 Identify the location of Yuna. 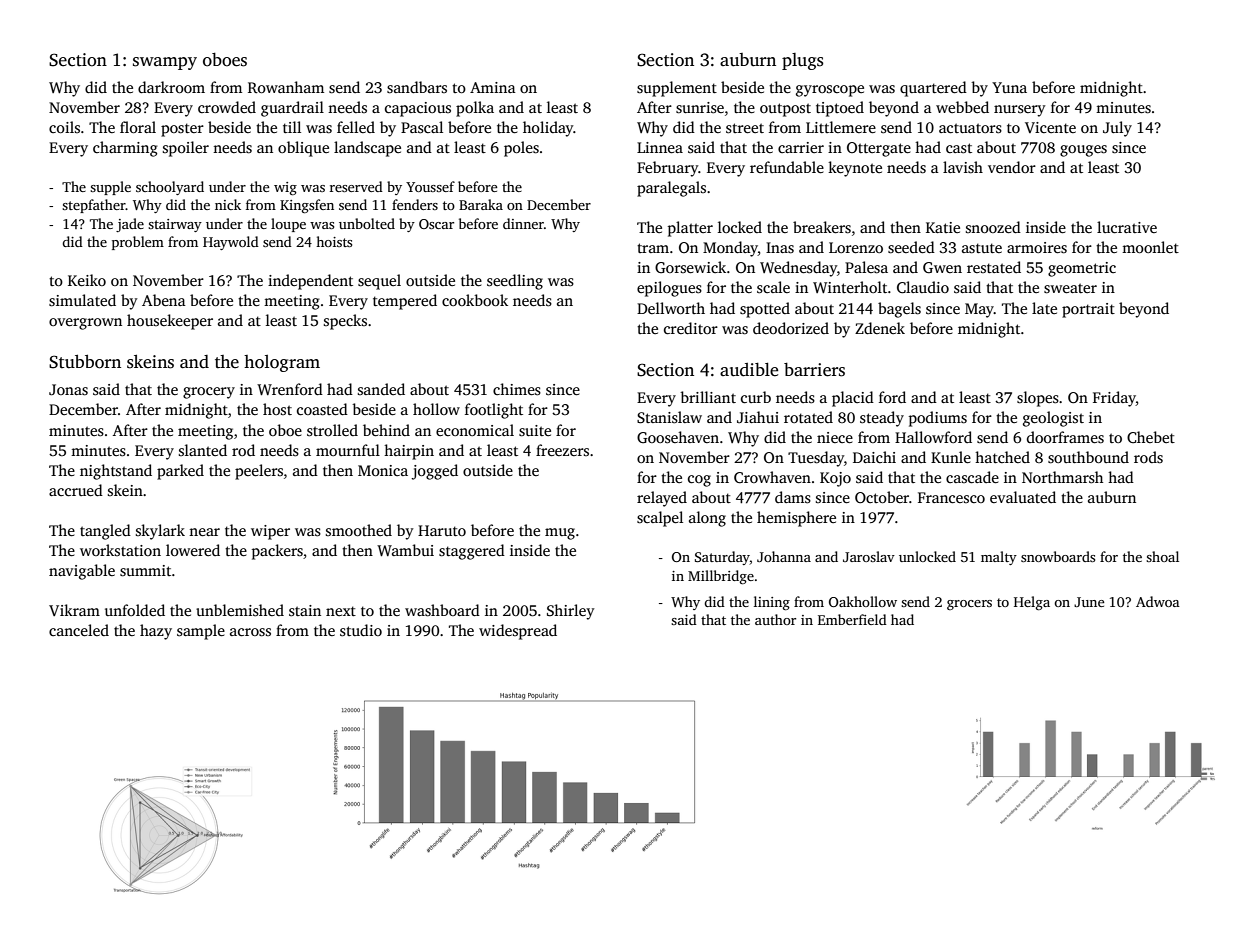
(1009, 87).
